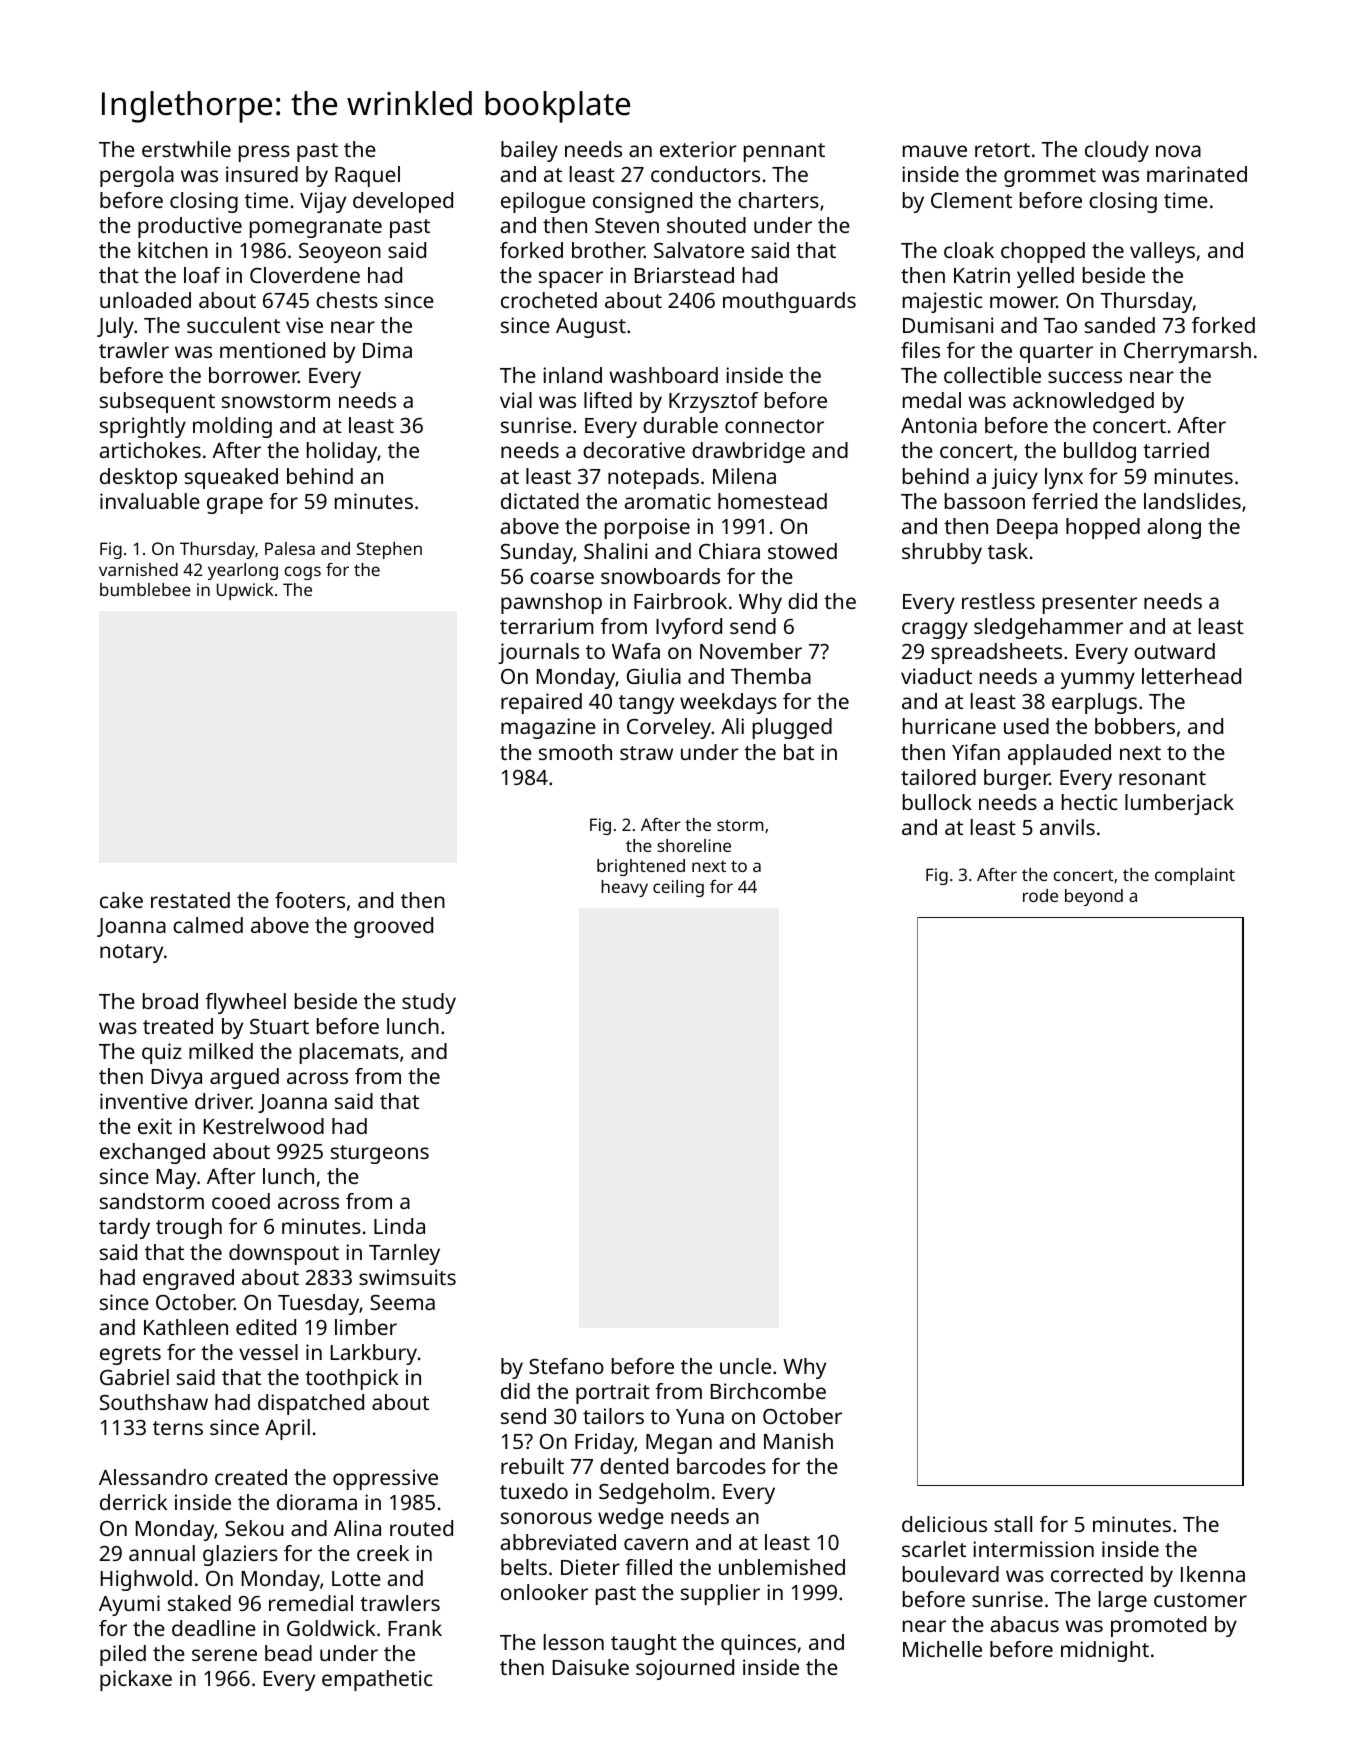 The height and width of the screenshot is (1758, 1358). What do you see at coordinates (233, 325) in the screenshot?
I see `succulent` at bounding box center [233, 325].
